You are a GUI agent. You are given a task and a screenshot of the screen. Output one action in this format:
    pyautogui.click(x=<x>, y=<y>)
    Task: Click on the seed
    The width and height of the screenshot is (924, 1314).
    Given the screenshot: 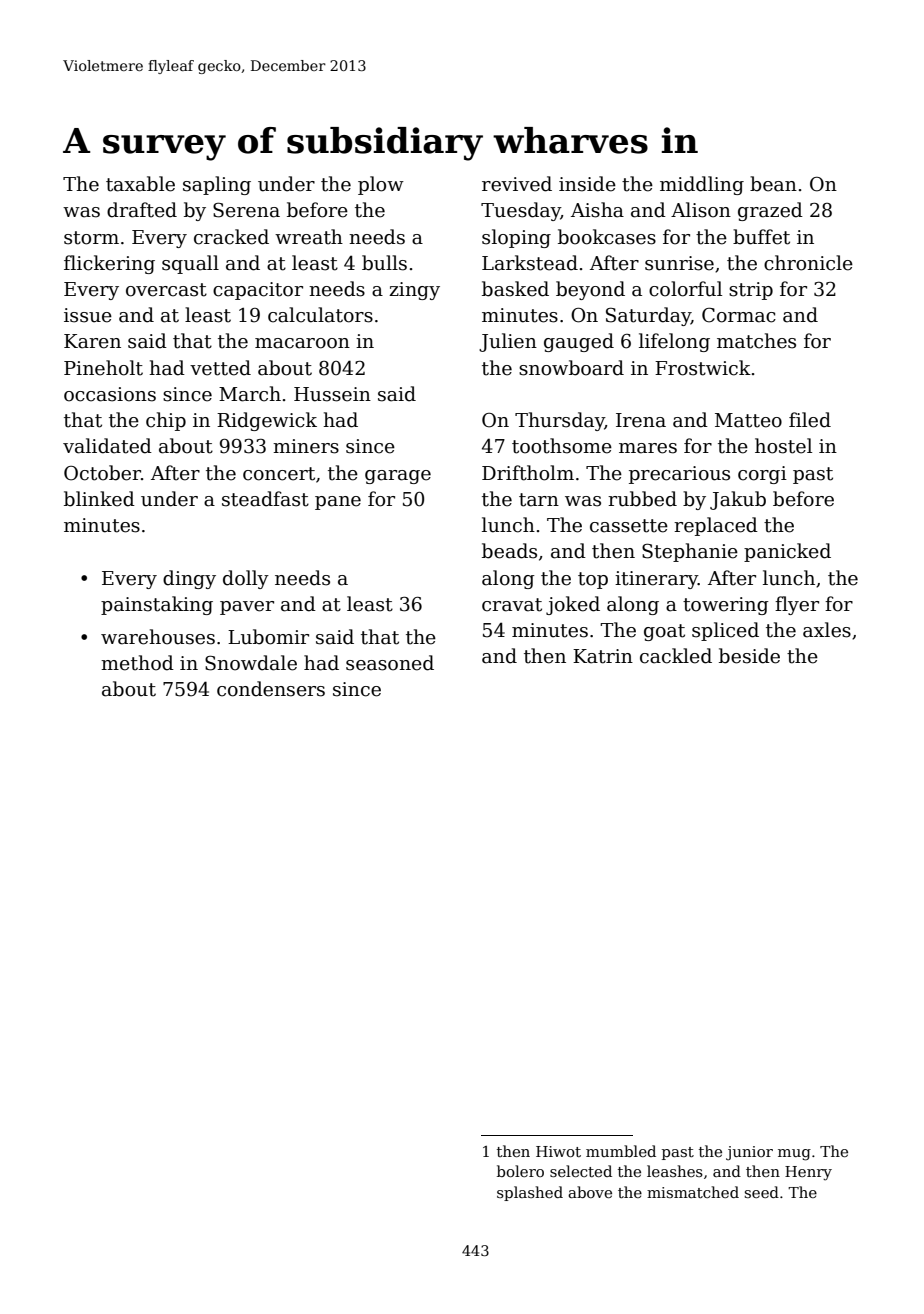 What is the action you would take?
    pyautogui.click(x=762, y=1192)
